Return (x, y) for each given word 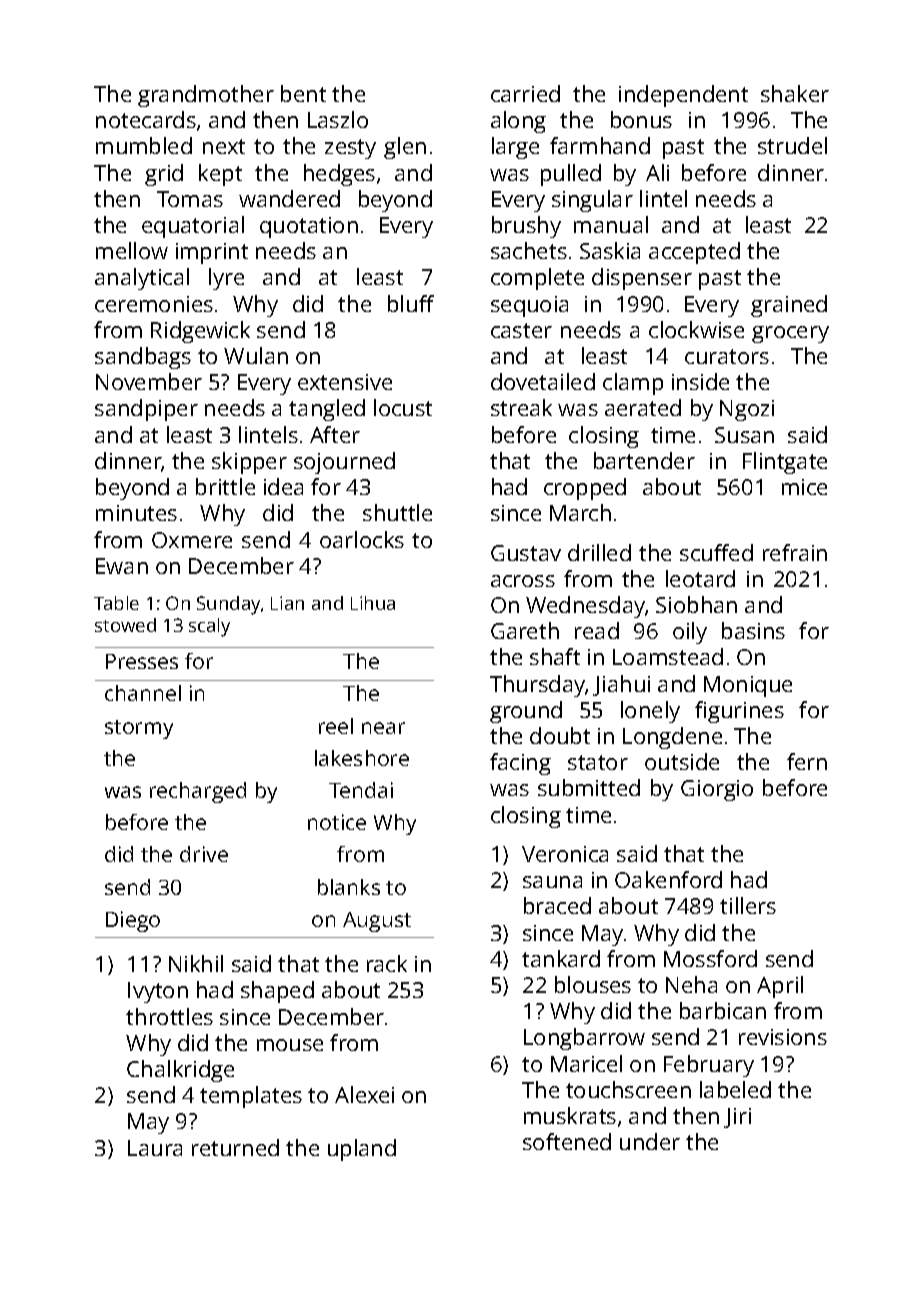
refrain (795, 552)
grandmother (206, 96)
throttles (169, 1016)
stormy (139, 729)
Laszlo (338, 119)
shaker (795, 93)
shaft (555, 656)
